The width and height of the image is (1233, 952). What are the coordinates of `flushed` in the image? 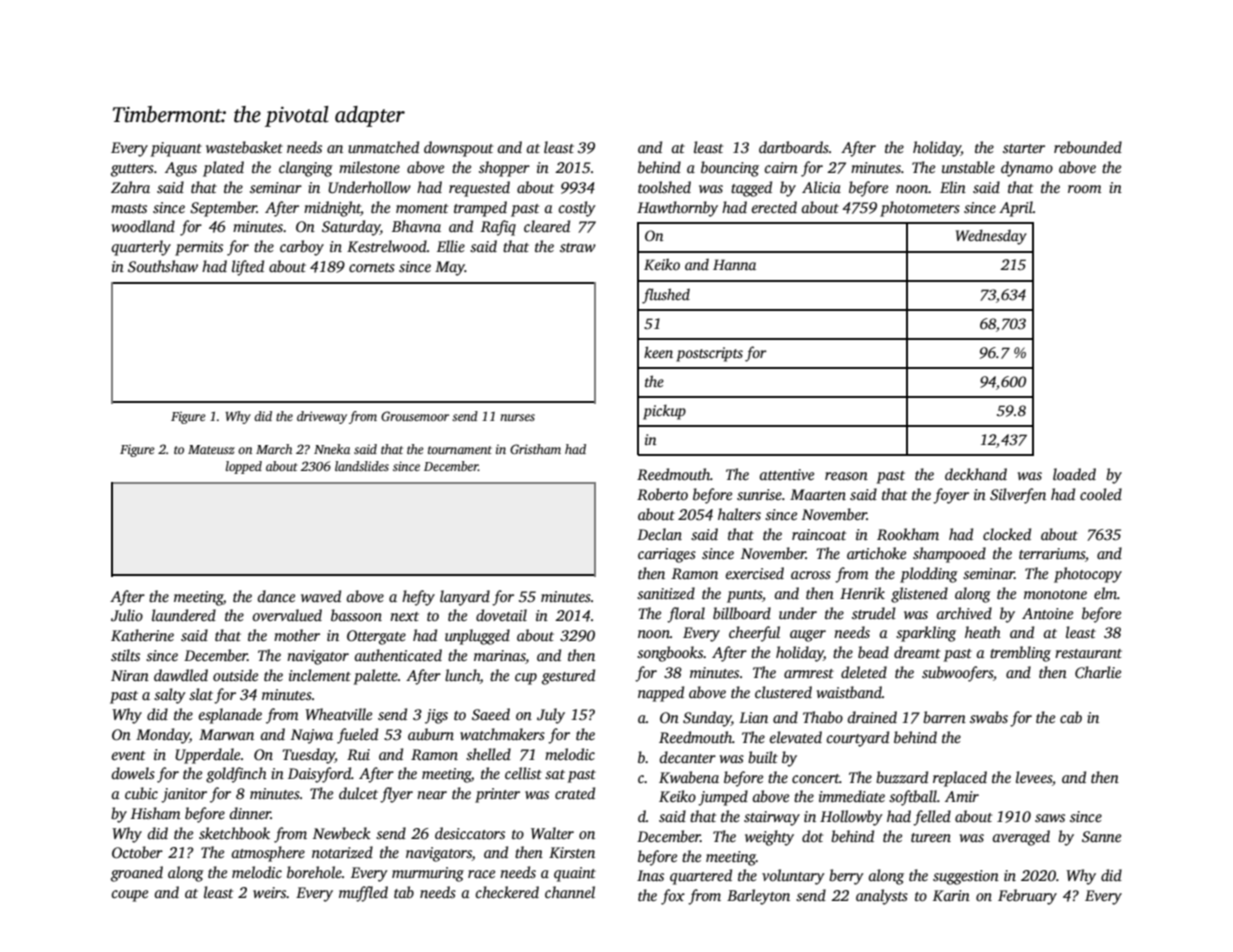 It's located at (666, 296).
